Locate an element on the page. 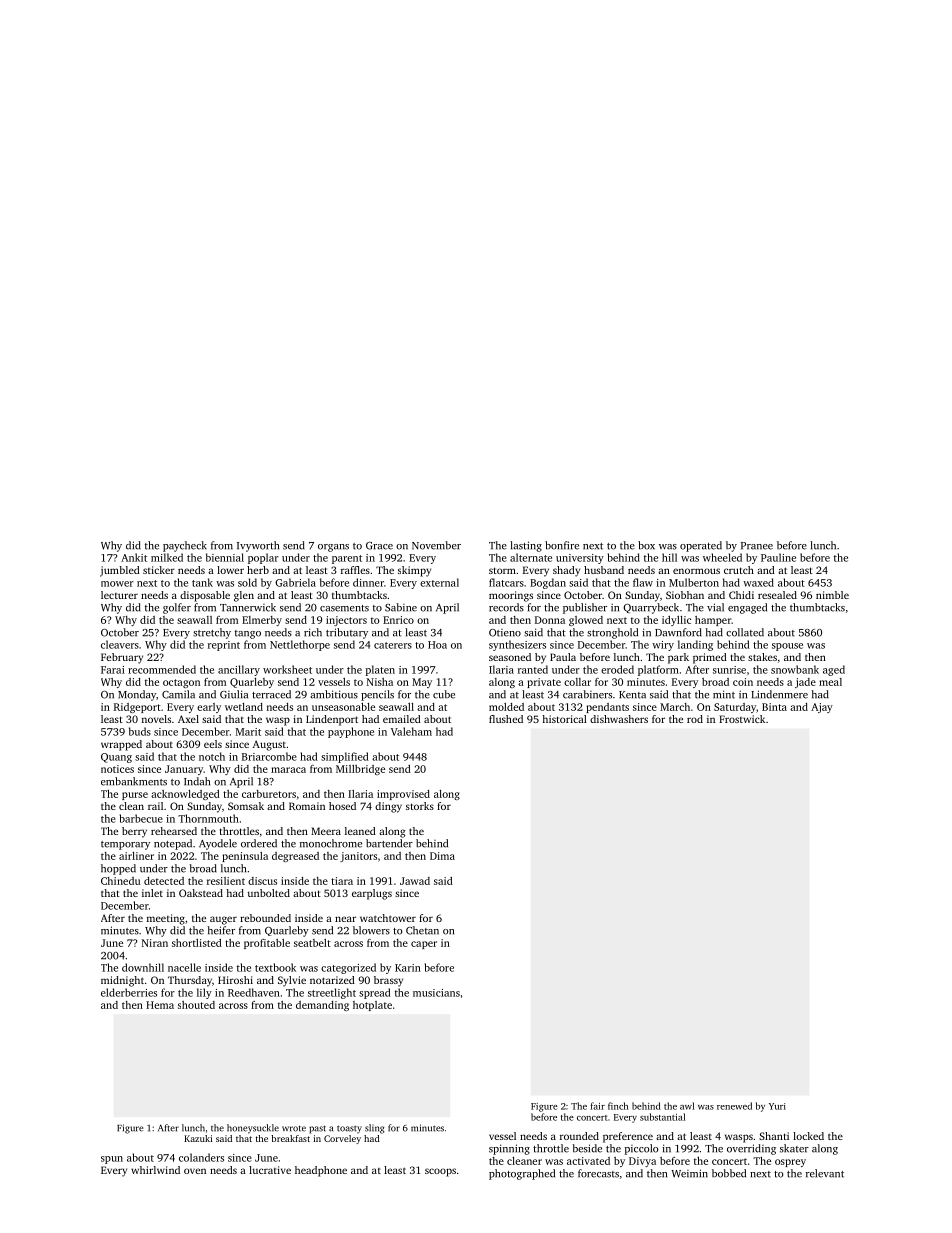  scoops is located at coordinates (440, 1172).
